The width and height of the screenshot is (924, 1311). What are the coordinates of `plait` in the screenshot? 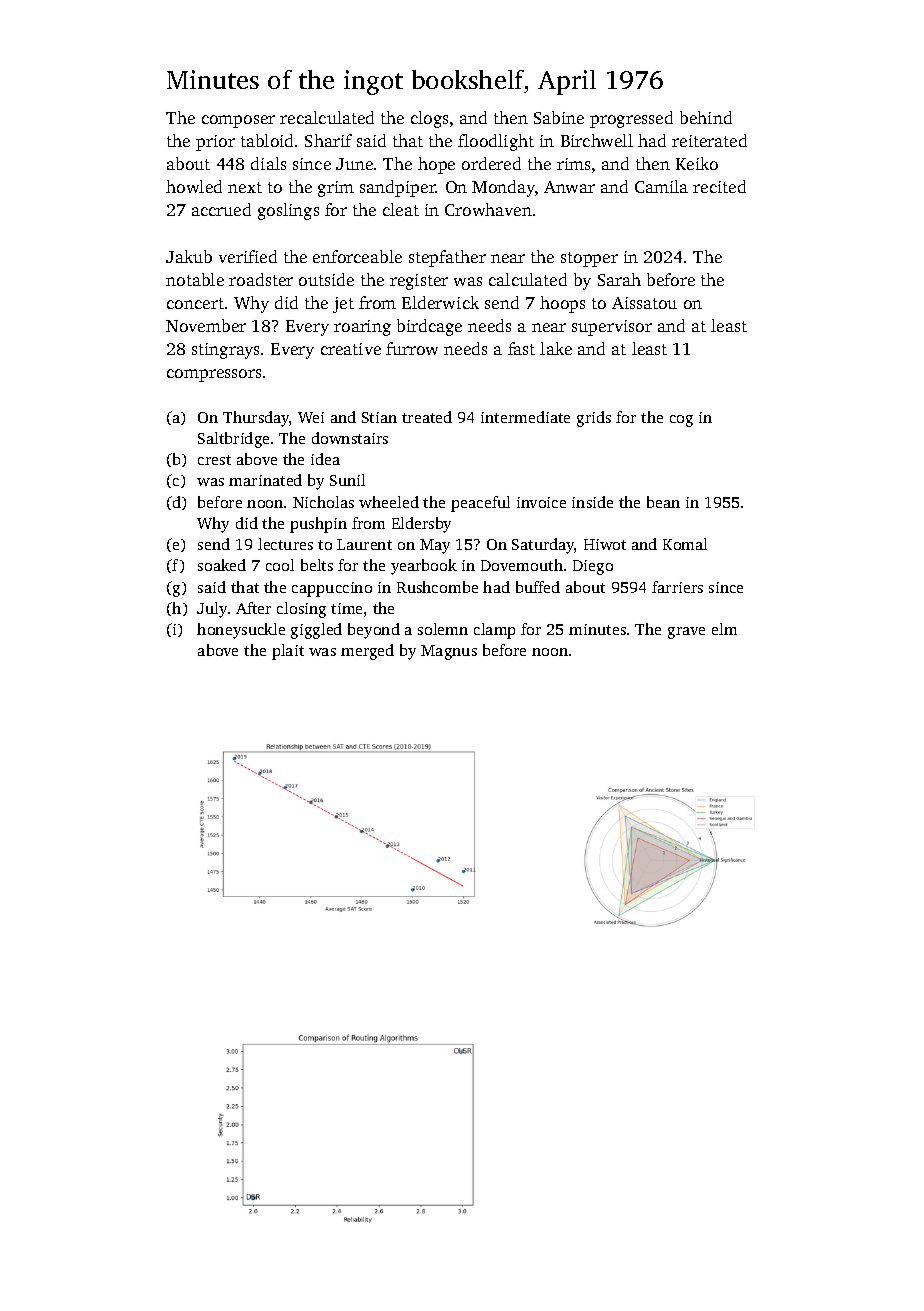 It's located at (288, 652).
